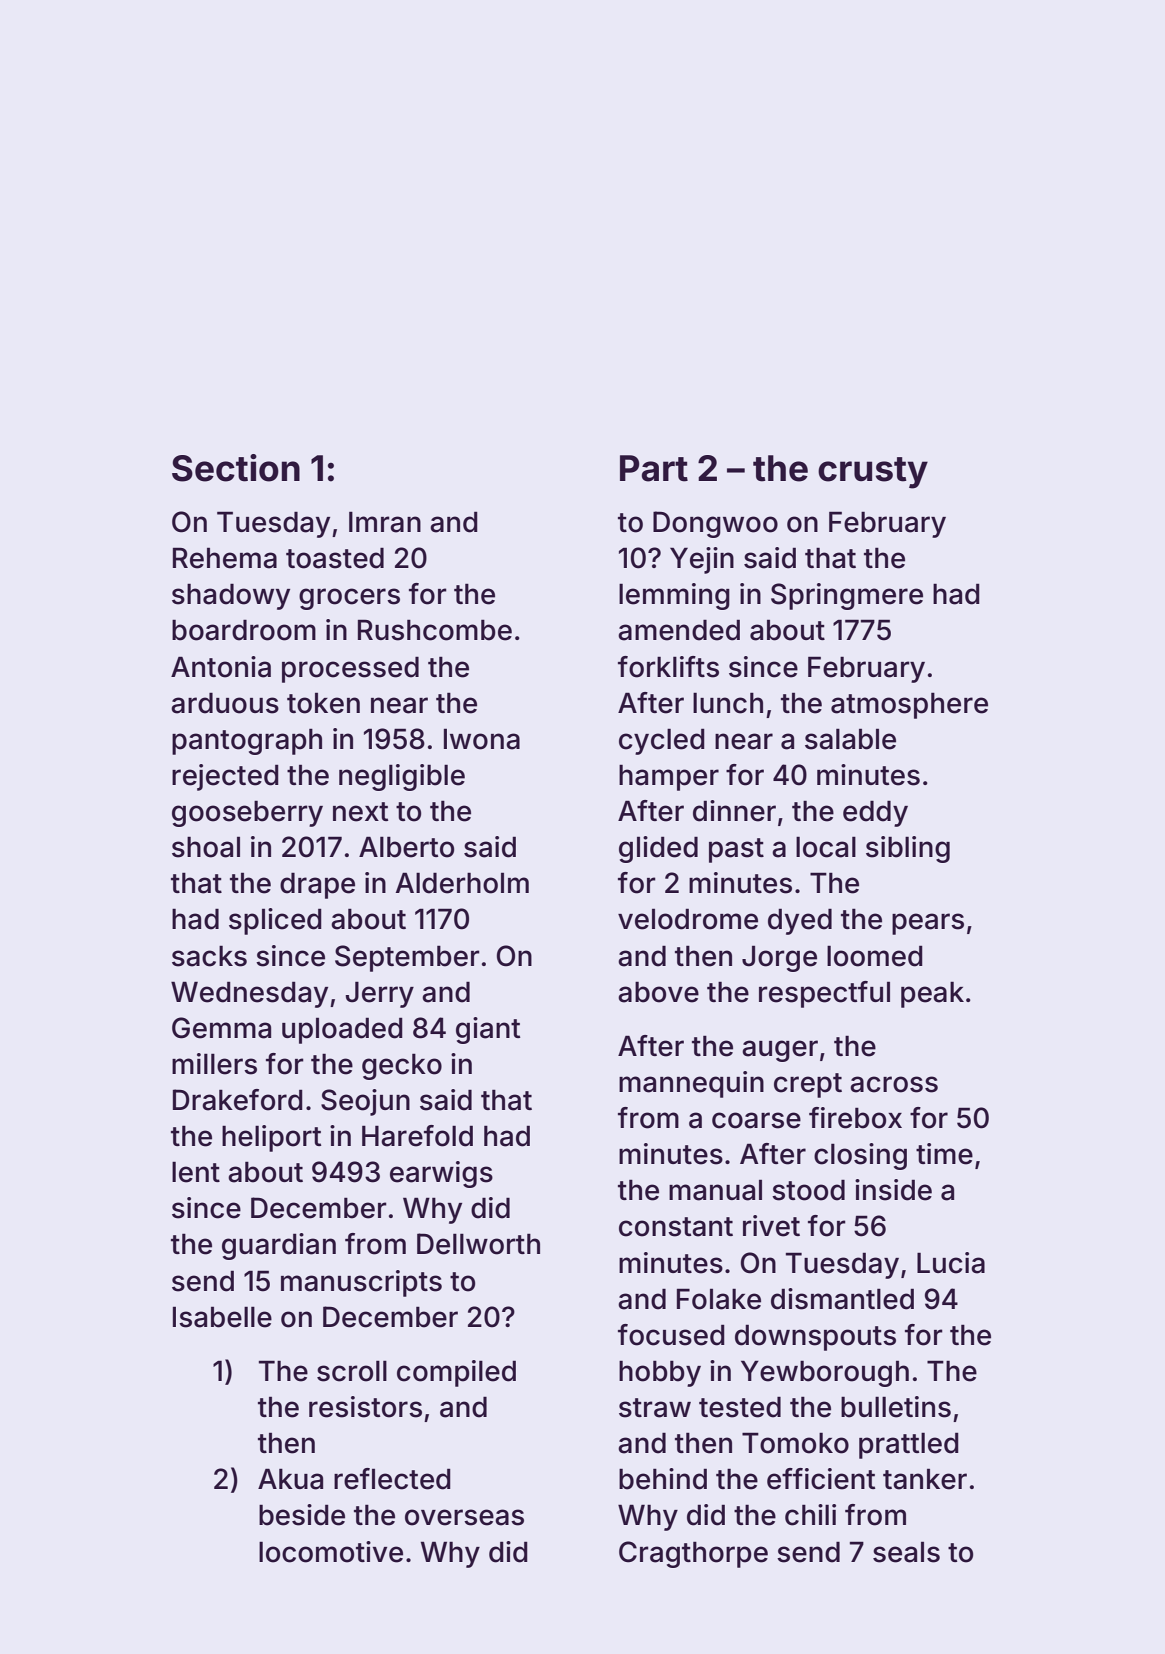 The height and width of the document is (1654, 1165). What do you see at coordinates (231, 597) in the document?
I see `shadowy` at bounding box center [231, 597].
